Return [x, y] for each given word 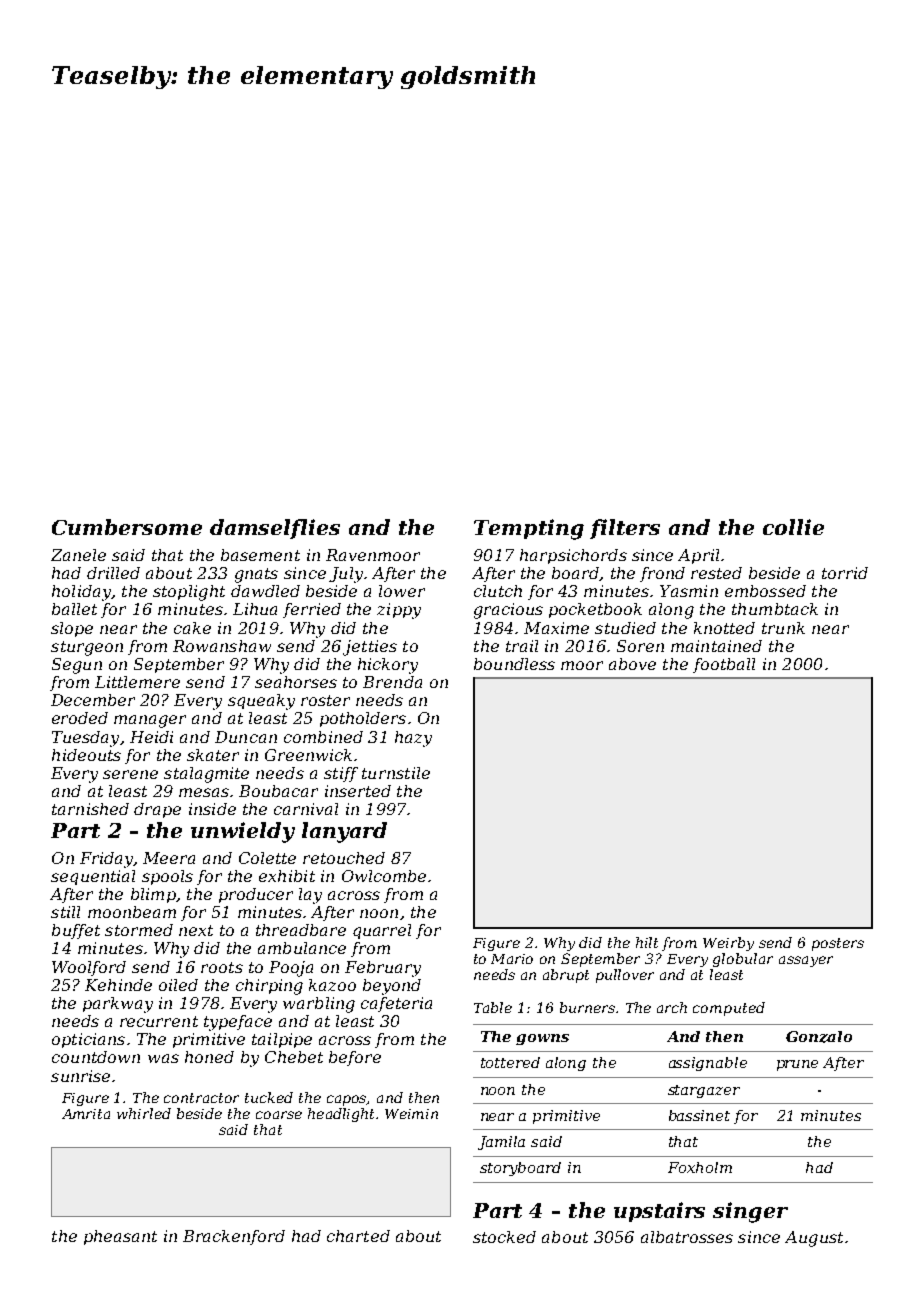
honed [209, 1057]
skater [213, 755]
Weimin [411, 1114]
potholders [363, 719]
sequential [93, 877]
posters [838, 944]
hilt [647, 942]
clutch [498, 591]
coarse [279, 1115]
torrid [845, 573]
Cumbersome [127, 527]
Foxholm [700, 1167]
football [724, 665]
